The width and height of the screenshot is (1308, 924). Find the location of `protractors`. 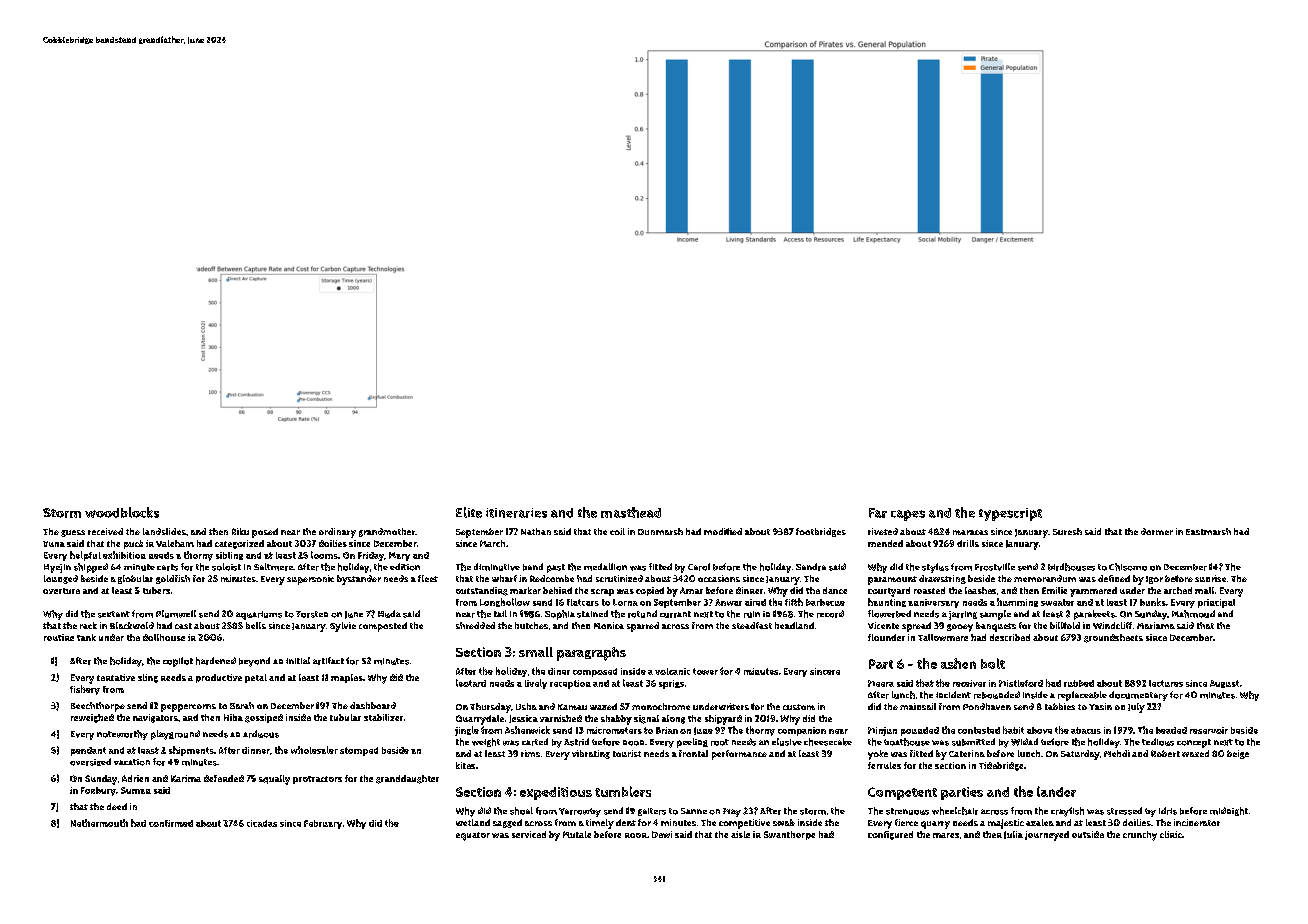

protractors is located at coordinates (317, 780).
